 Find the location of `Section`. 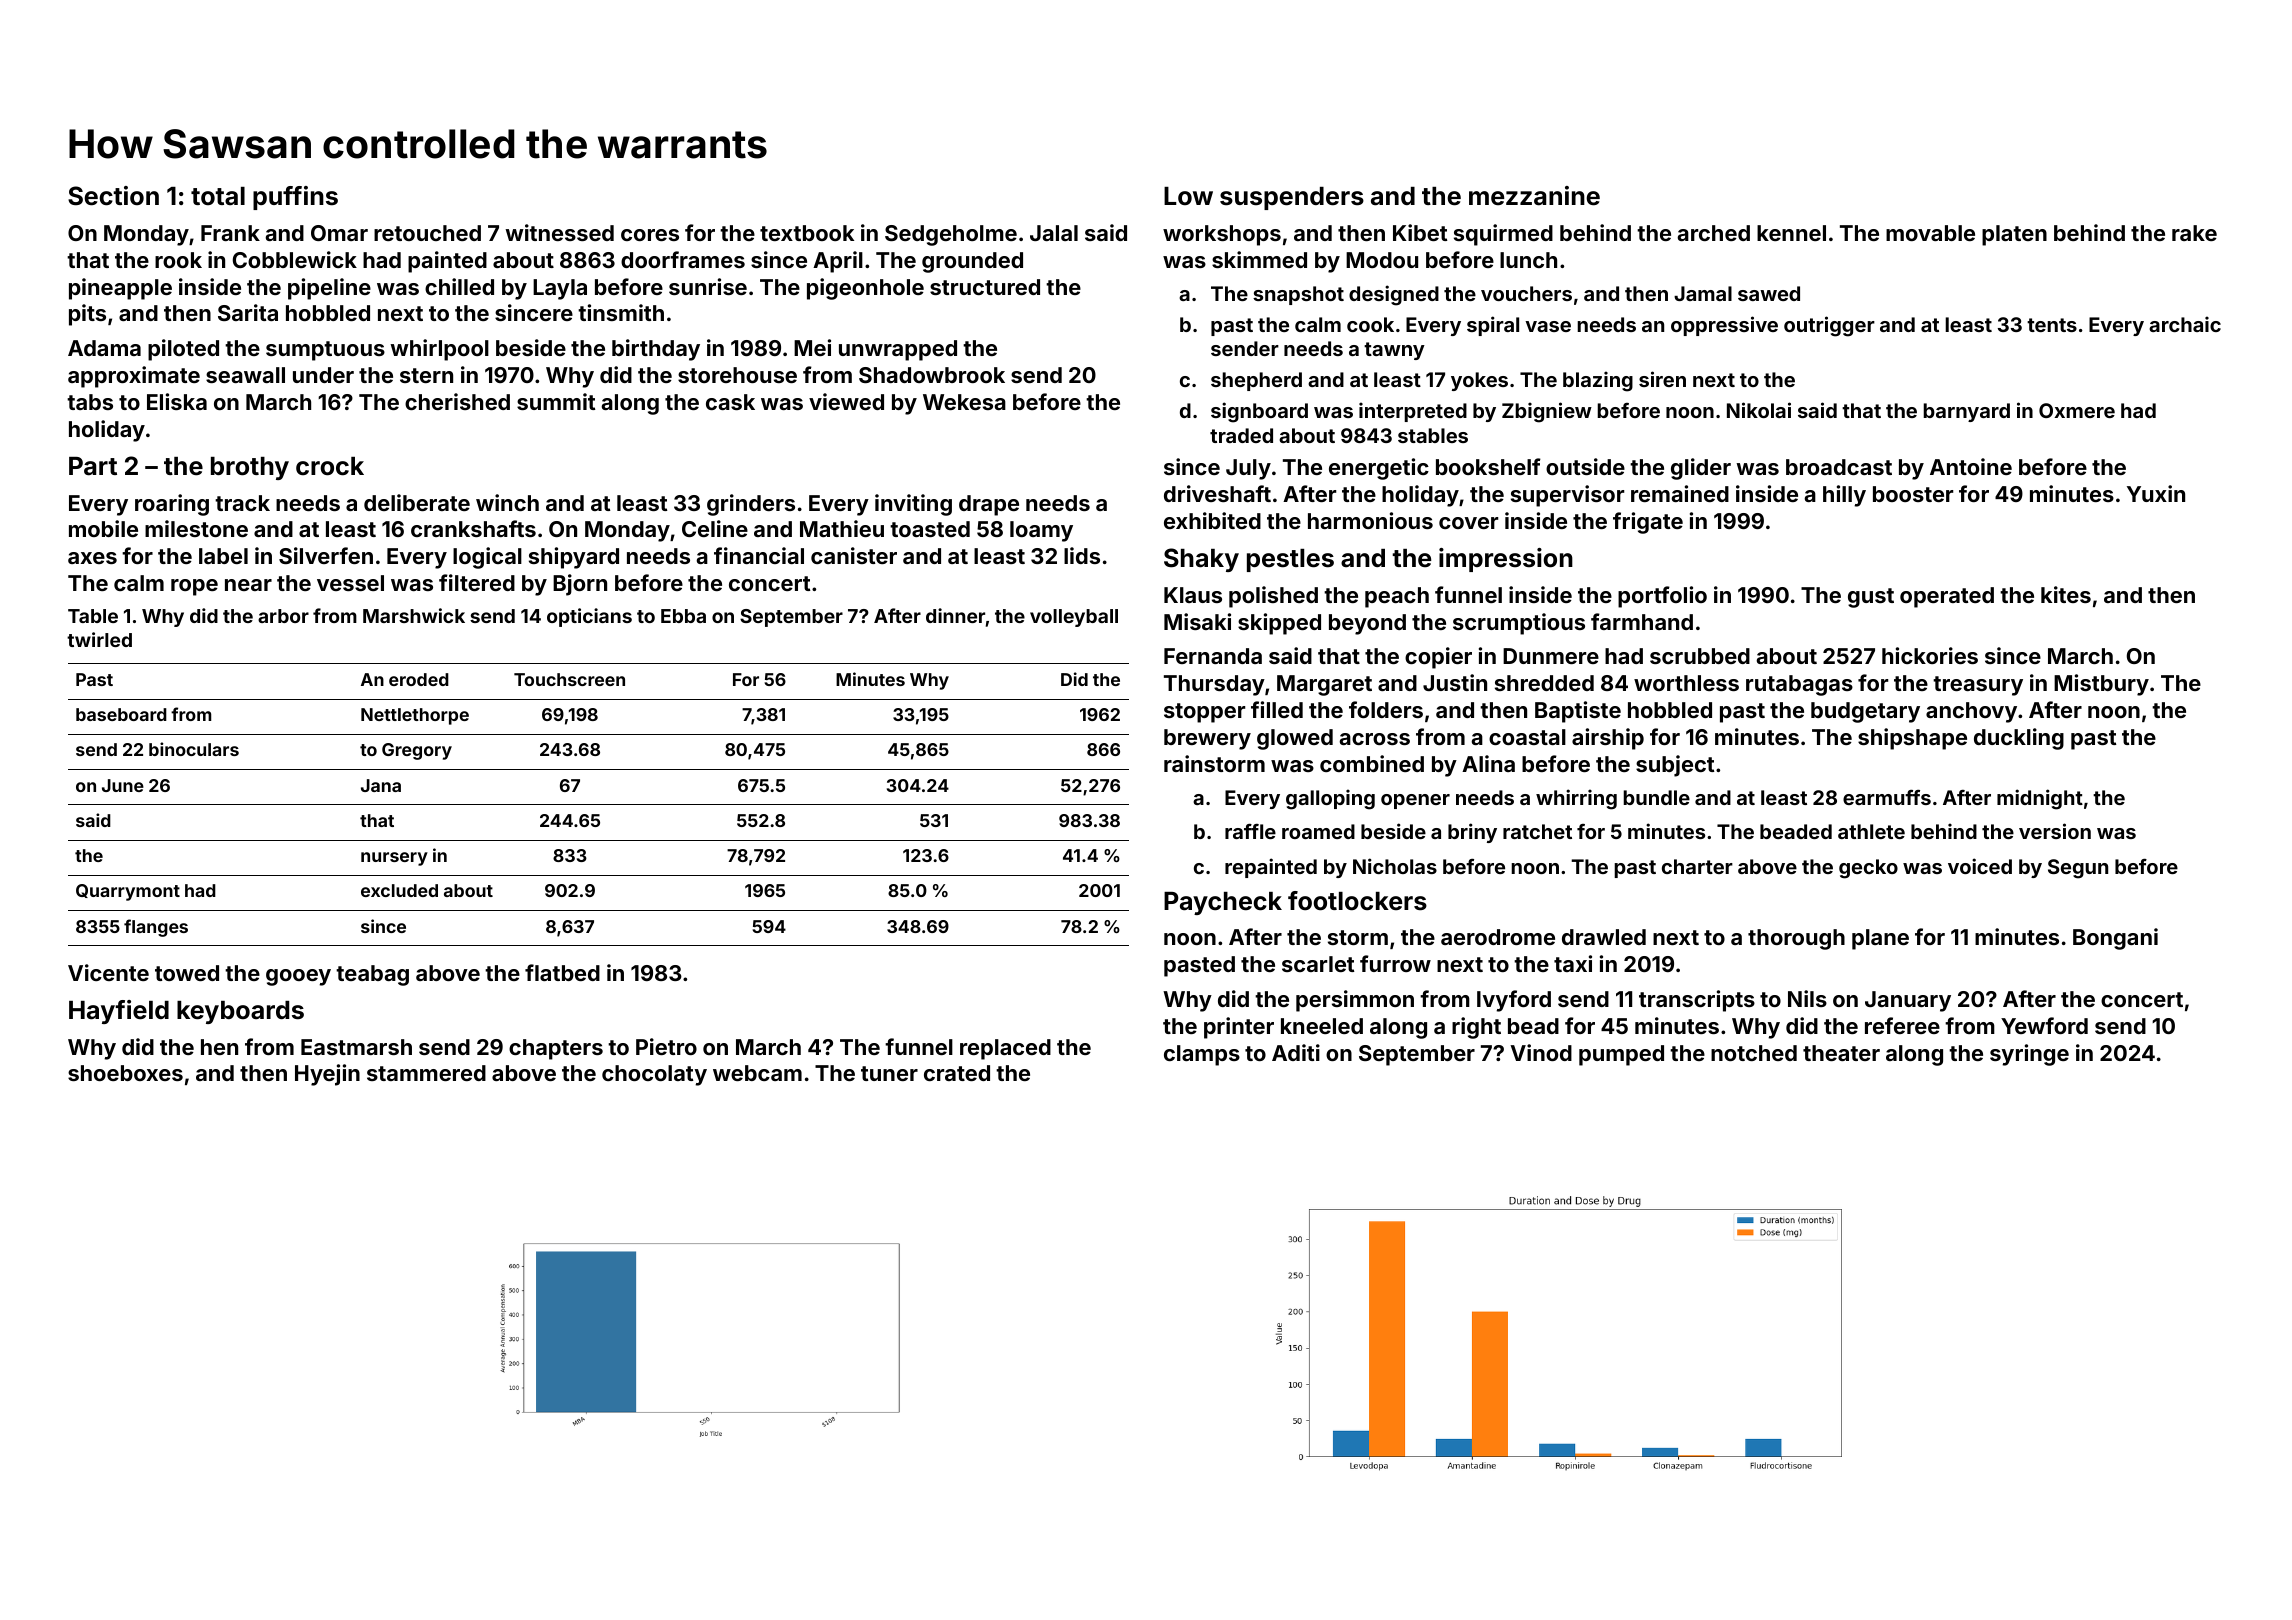

Section is located at coordinates (113, 196).
